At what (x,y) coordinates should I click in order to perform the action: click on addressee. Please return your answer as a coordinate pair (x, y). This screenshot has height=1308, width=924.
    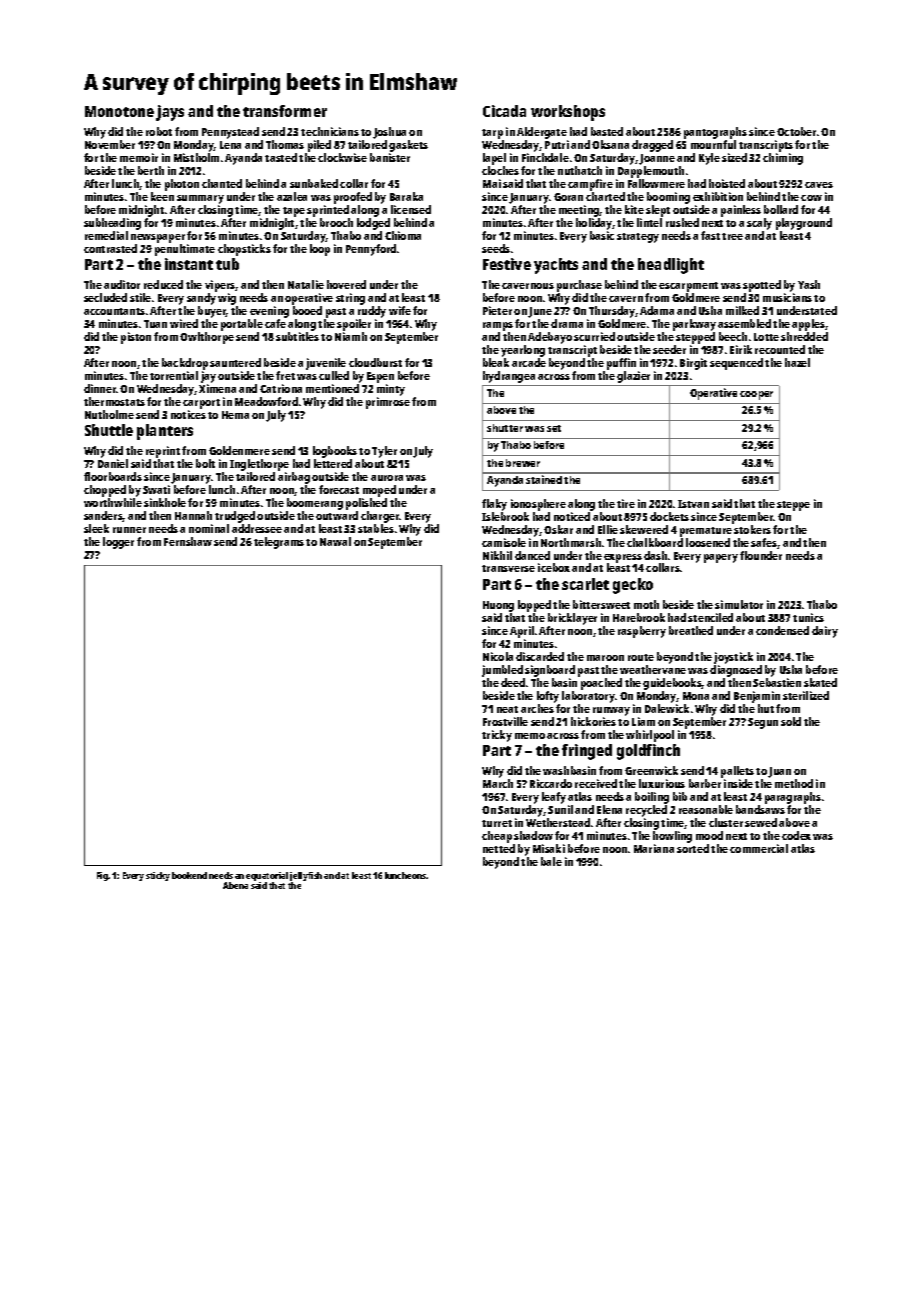
    Looking at the image, I should click on (257, 528).
